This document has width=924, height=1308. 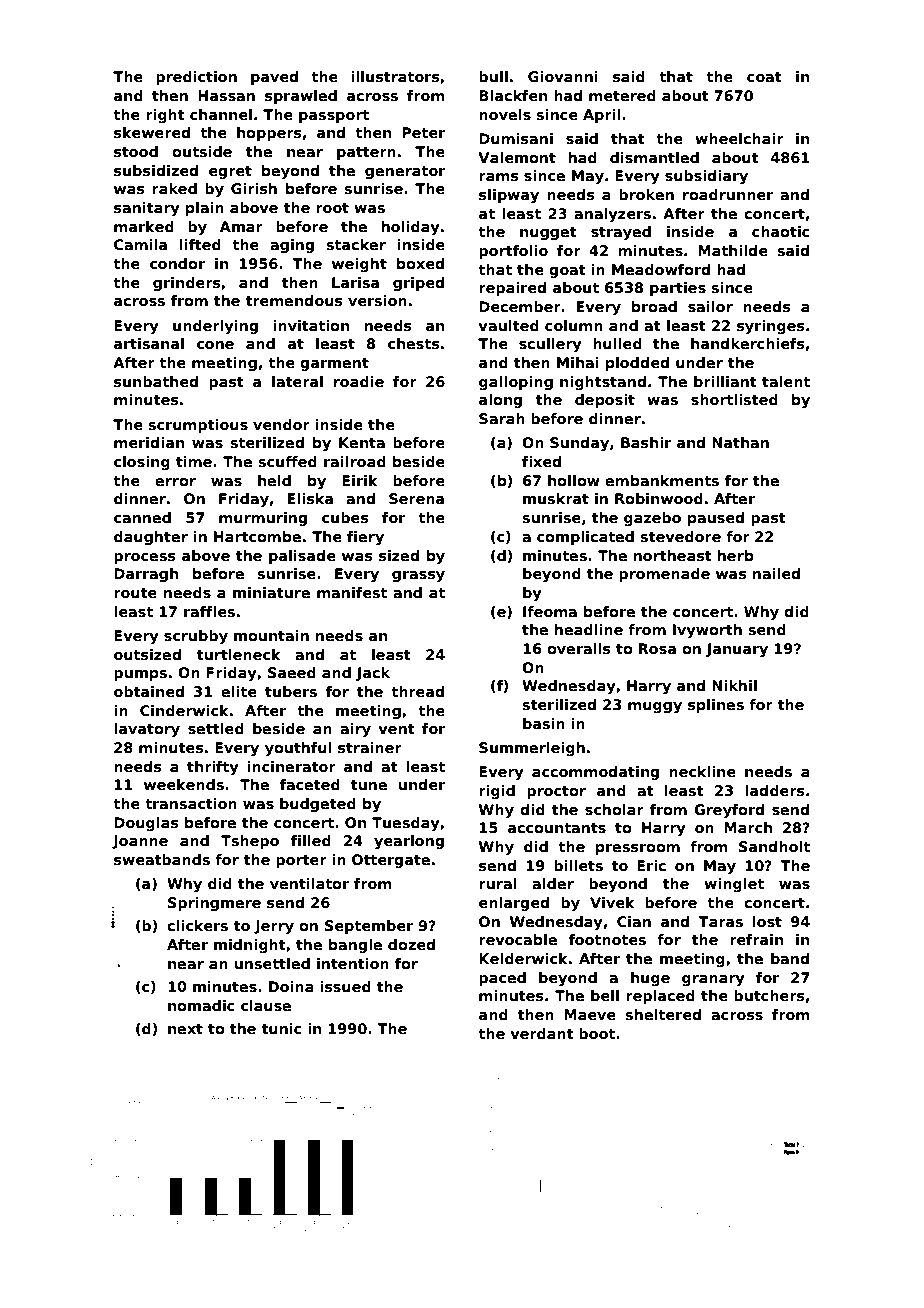 I want to click on portfolio, so click(x=513, y=252).
